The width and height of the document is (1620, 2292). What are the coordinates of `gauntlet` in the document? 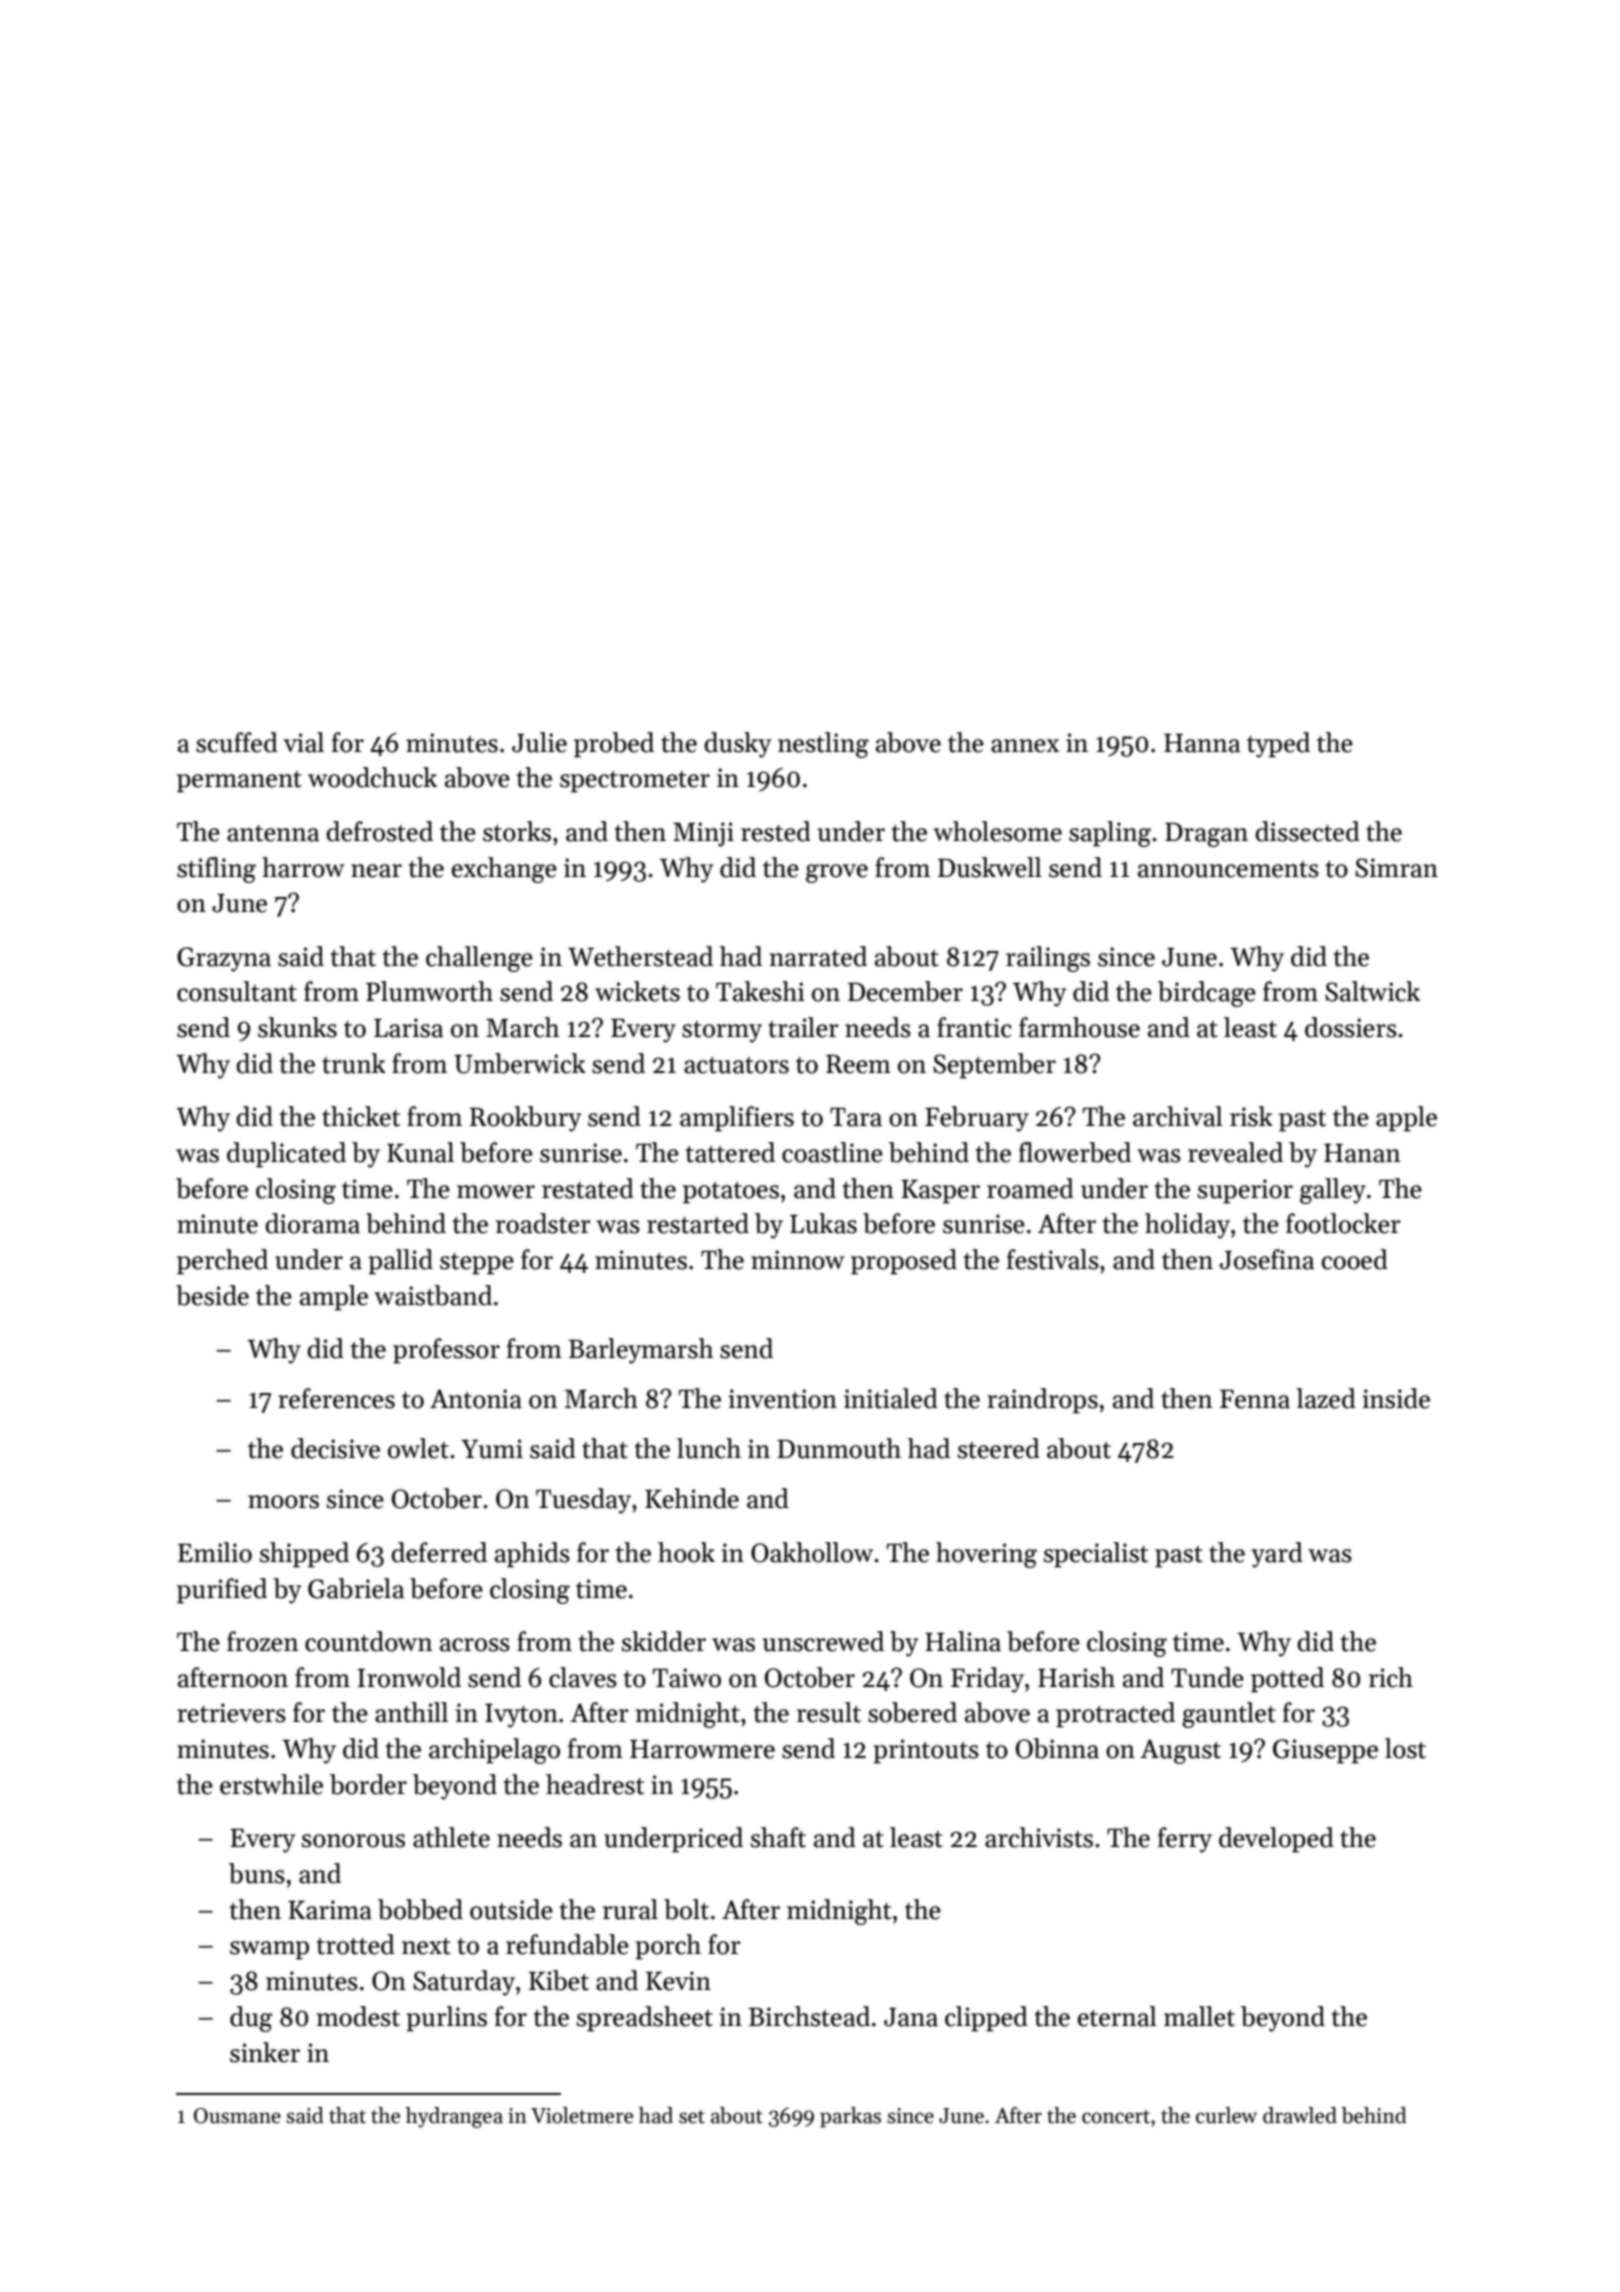 It's located at (1229, 1715).
